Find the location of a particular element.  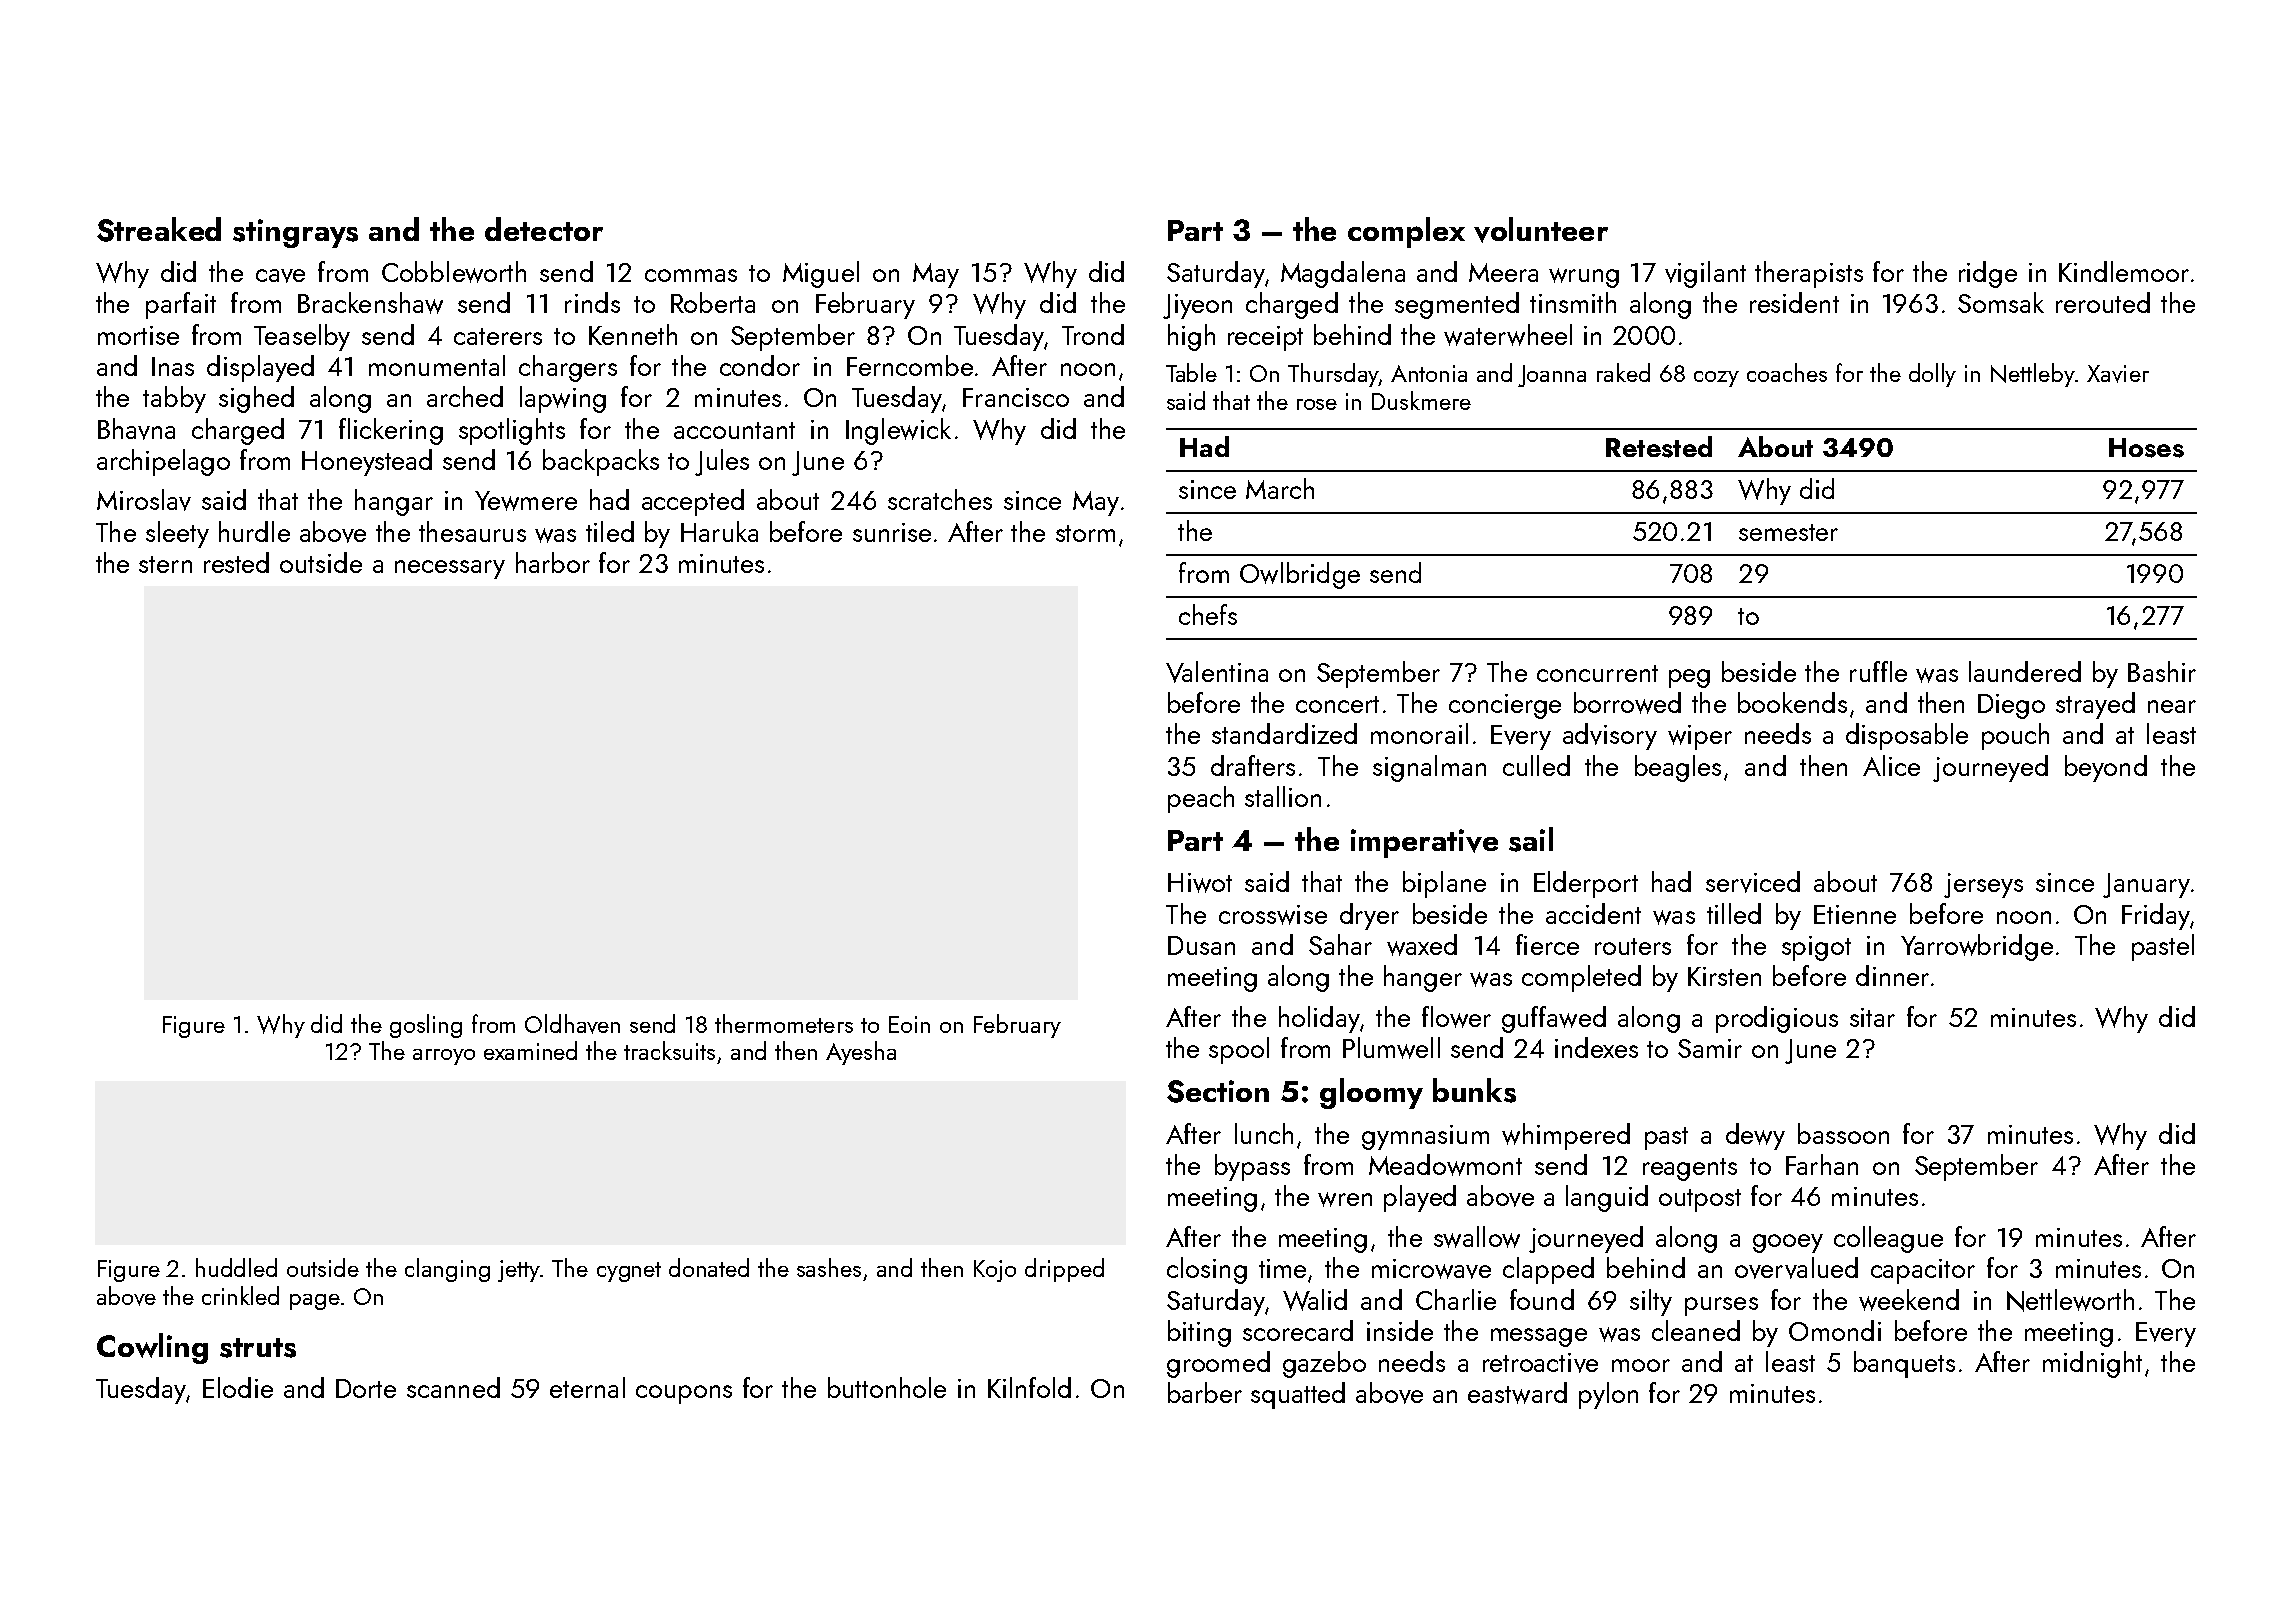

rerouted is located at coordinates (2103, 302).
